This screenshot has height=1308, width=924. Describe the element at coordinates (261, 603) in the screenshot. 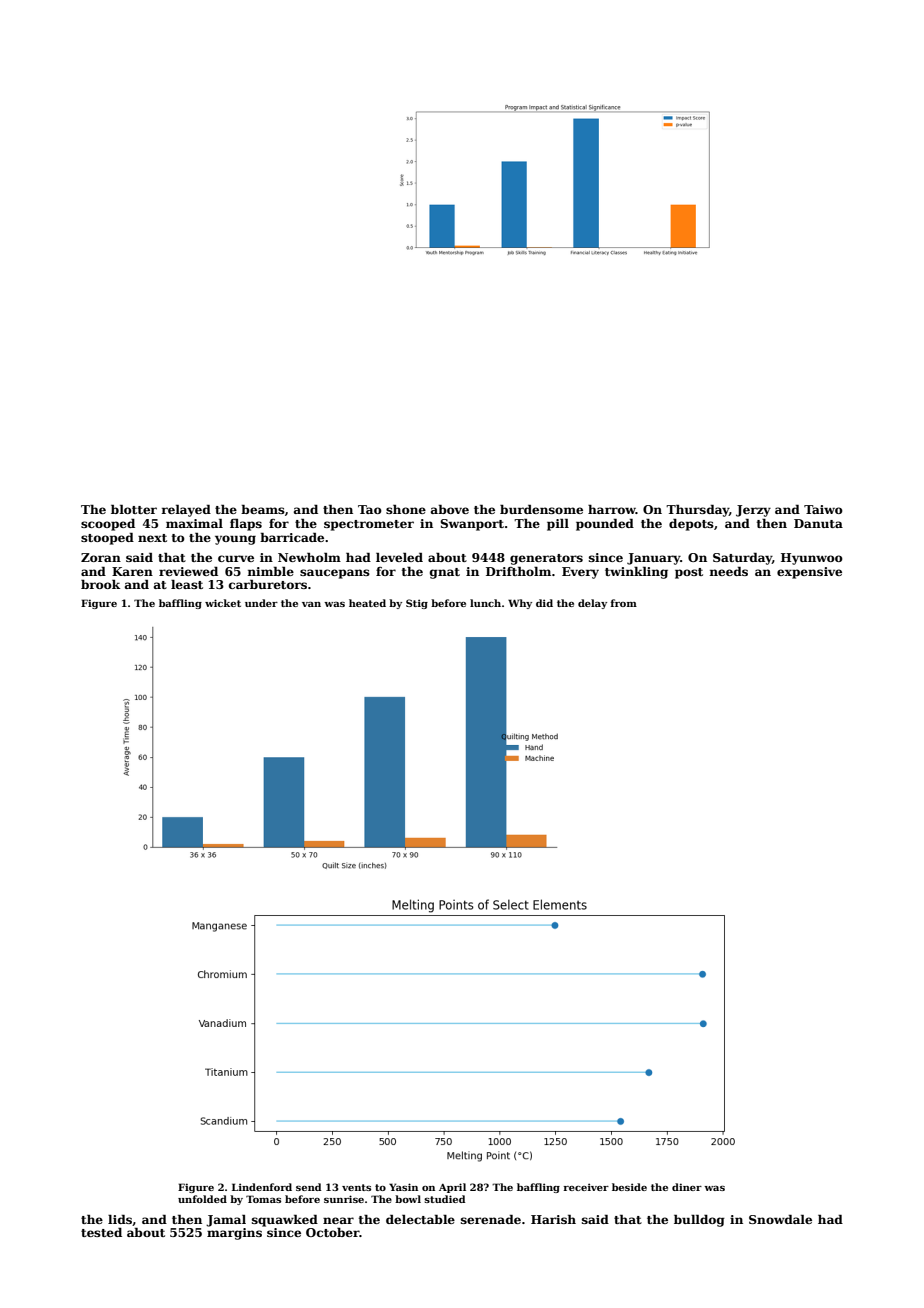

I see `under` at that location.
